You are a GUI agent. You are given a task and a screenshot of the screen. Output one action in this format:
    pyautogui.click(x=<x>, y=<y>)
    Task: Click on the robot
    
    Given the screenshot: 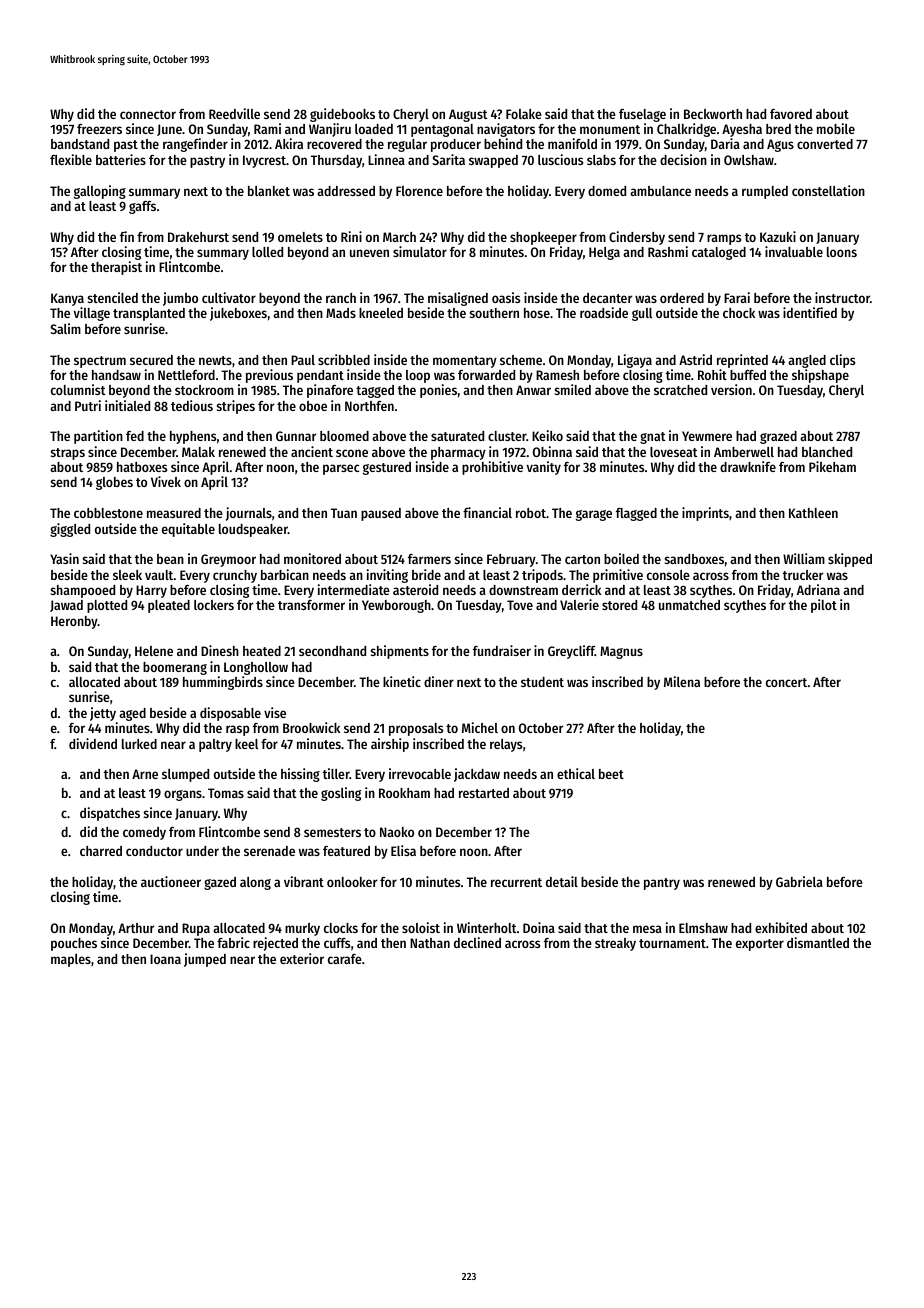 What is the action you would take?
    pyautogui.click(x=531, y=513)
